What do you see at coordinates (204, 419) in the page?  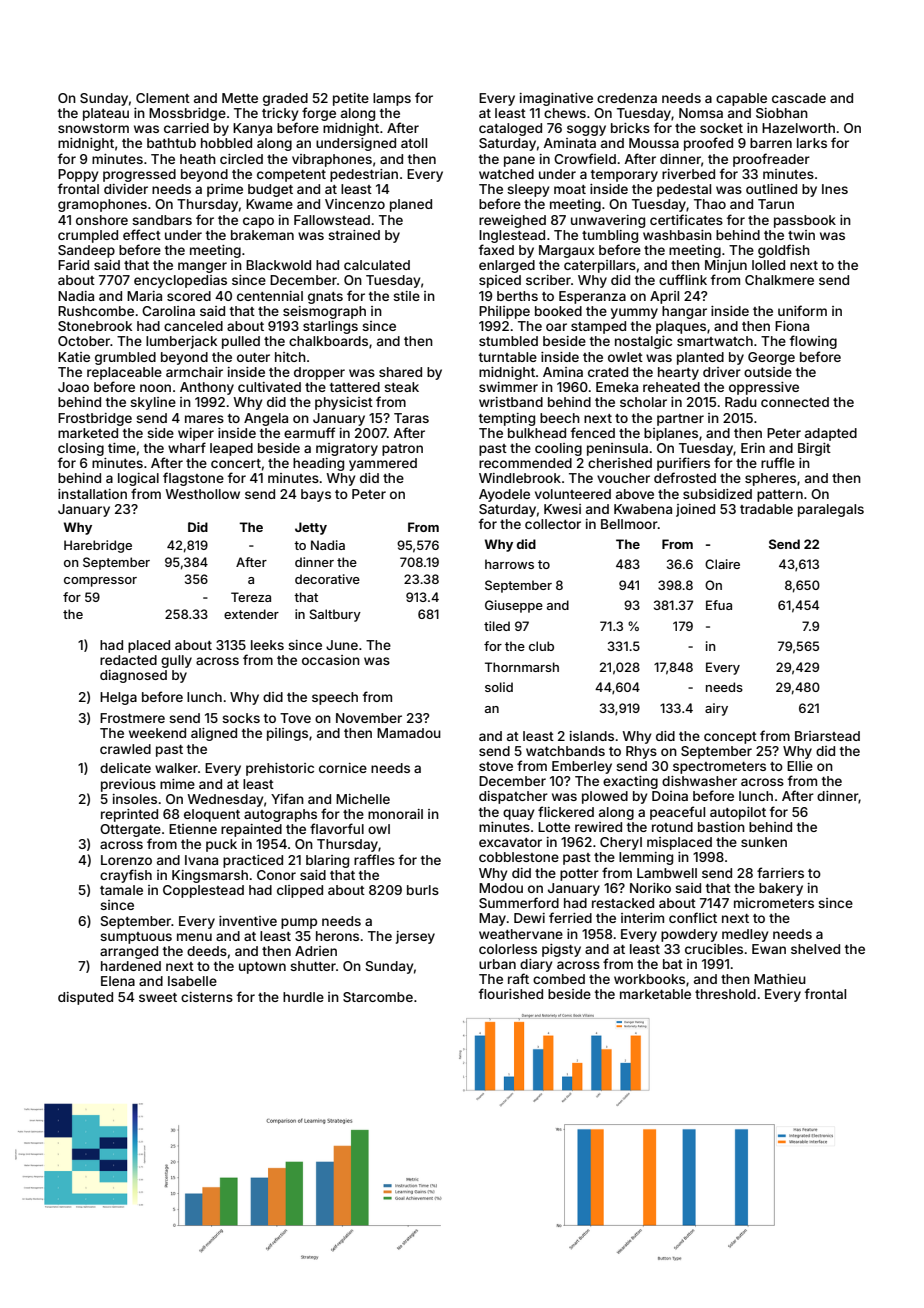 I see `mares` at bounding box center [204, 419].
